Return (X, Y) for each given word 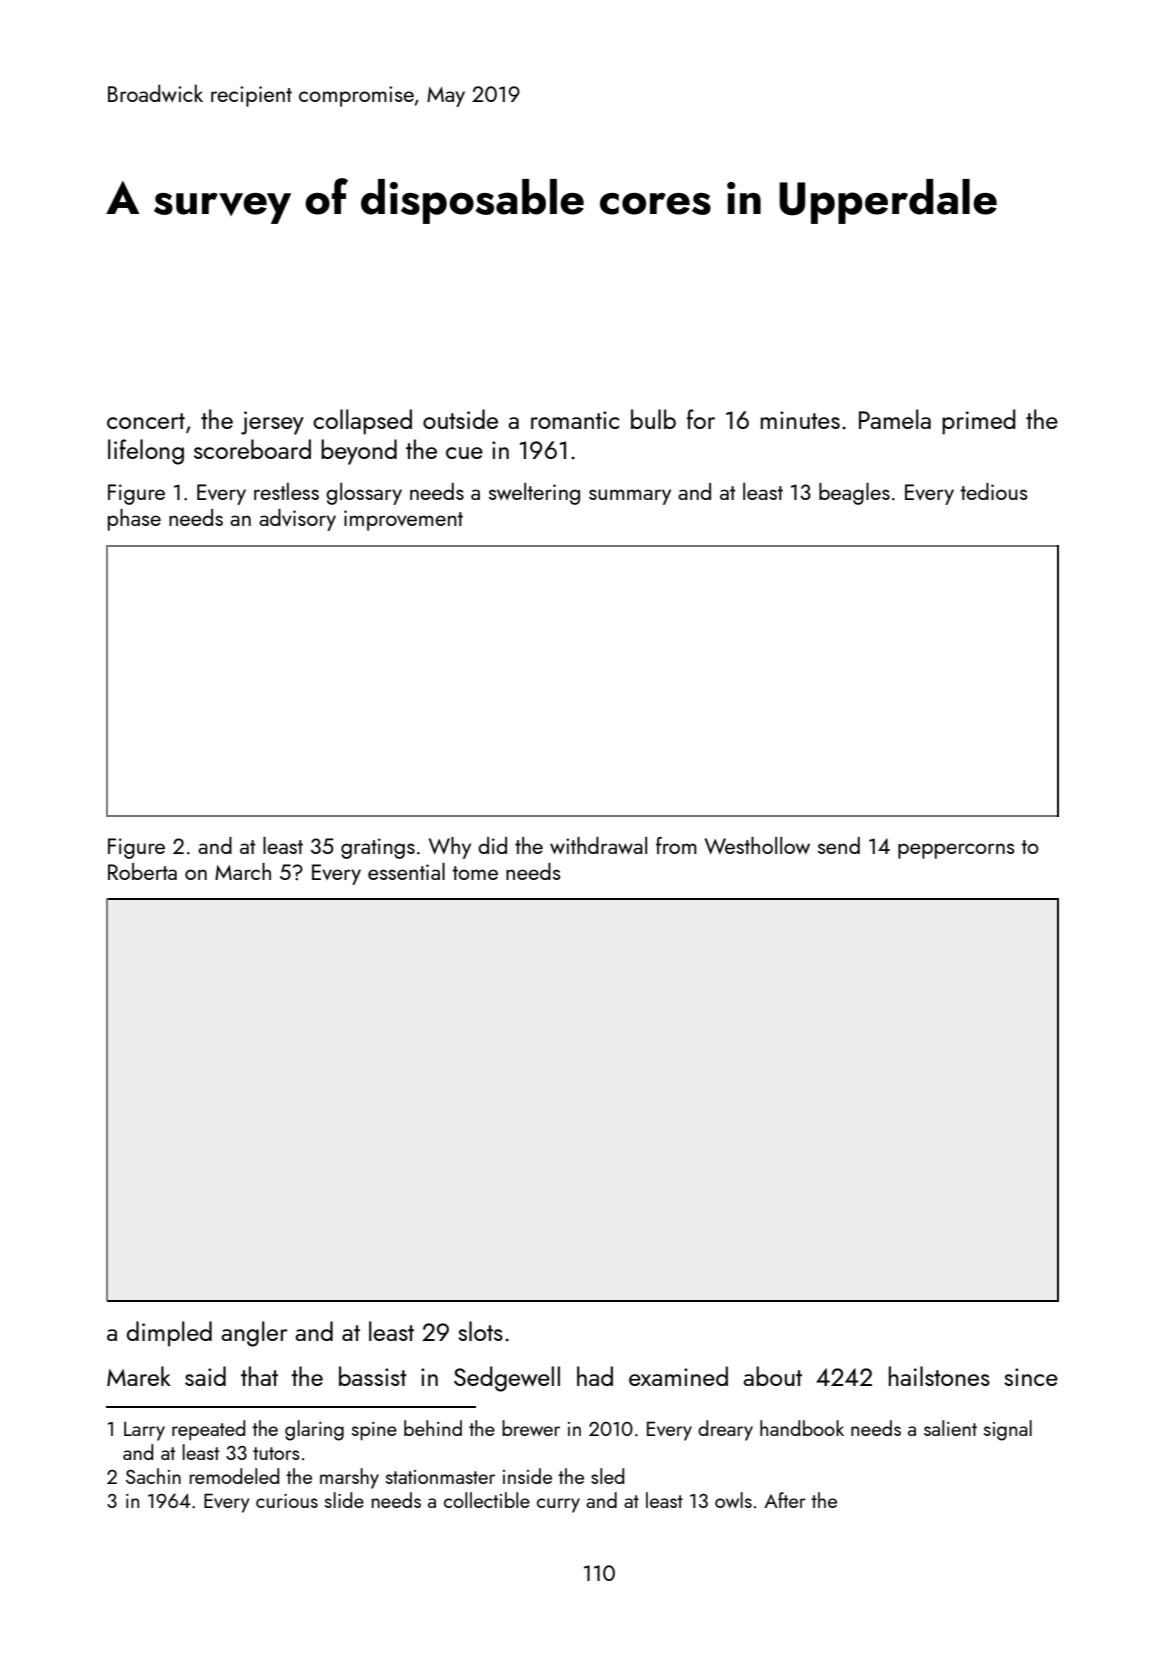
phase (134, 520)
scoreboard (252, 449)
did (492, 845)
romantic (575, 420)
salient (950, 1428)
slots (480, 1331)
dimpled (169, 1334)
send (839, 845)
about (772, 1376)
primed (979, 422)
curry (558, 1505)
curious (287, 1501)
